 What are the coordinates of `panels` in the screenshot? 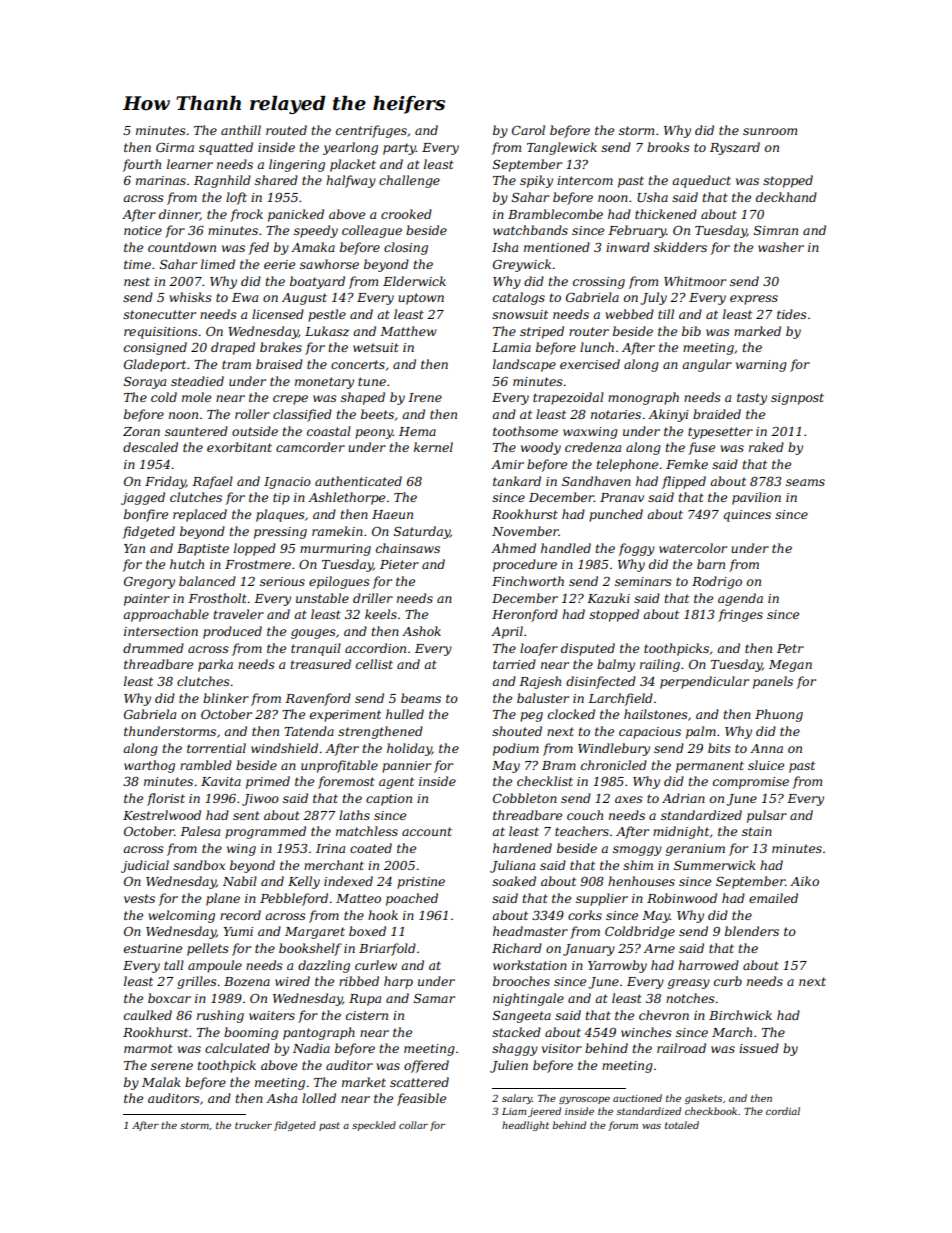 It's located at (773, 682).
